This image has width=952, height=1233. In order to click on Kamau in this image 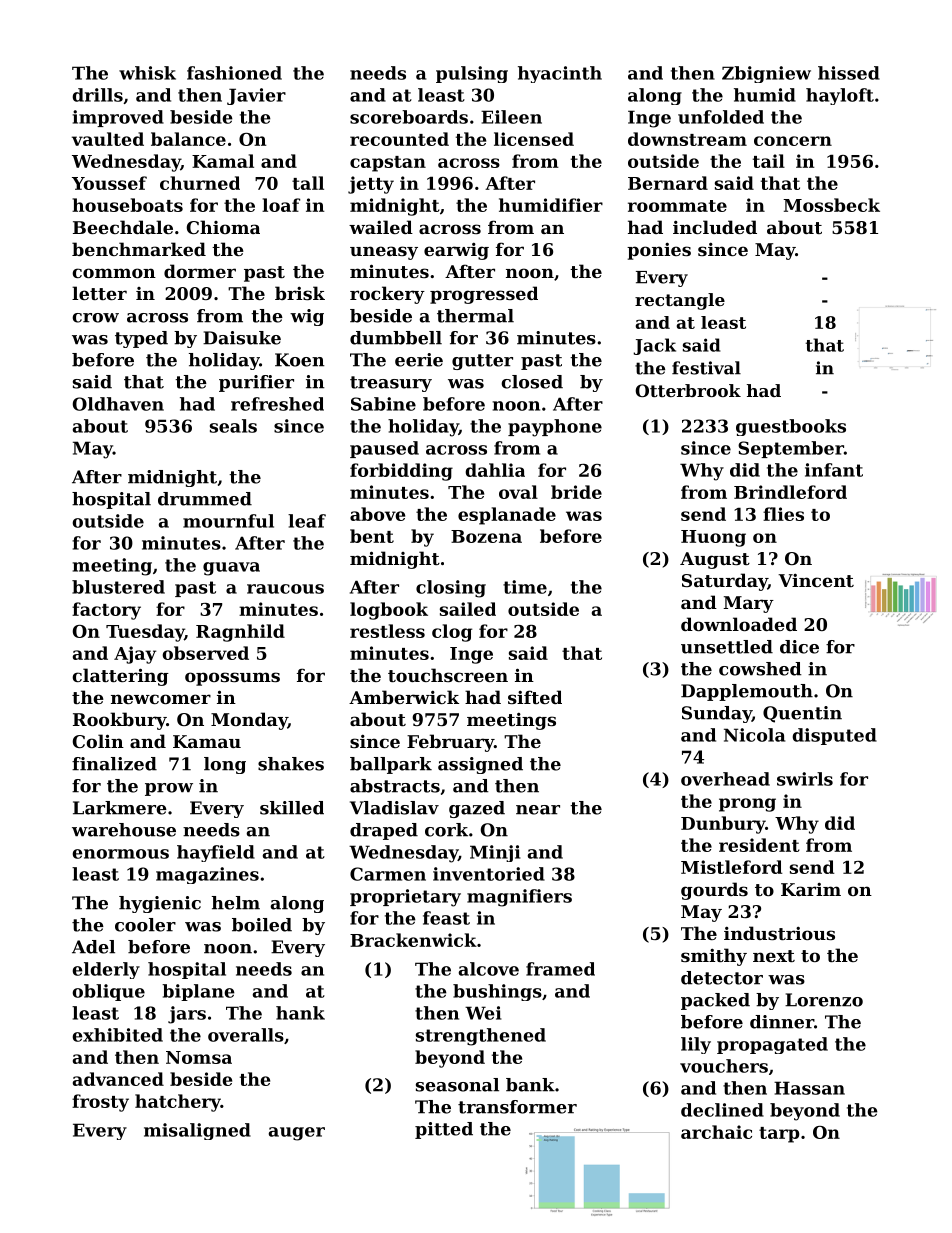, I will do `click(207, 741)`.
